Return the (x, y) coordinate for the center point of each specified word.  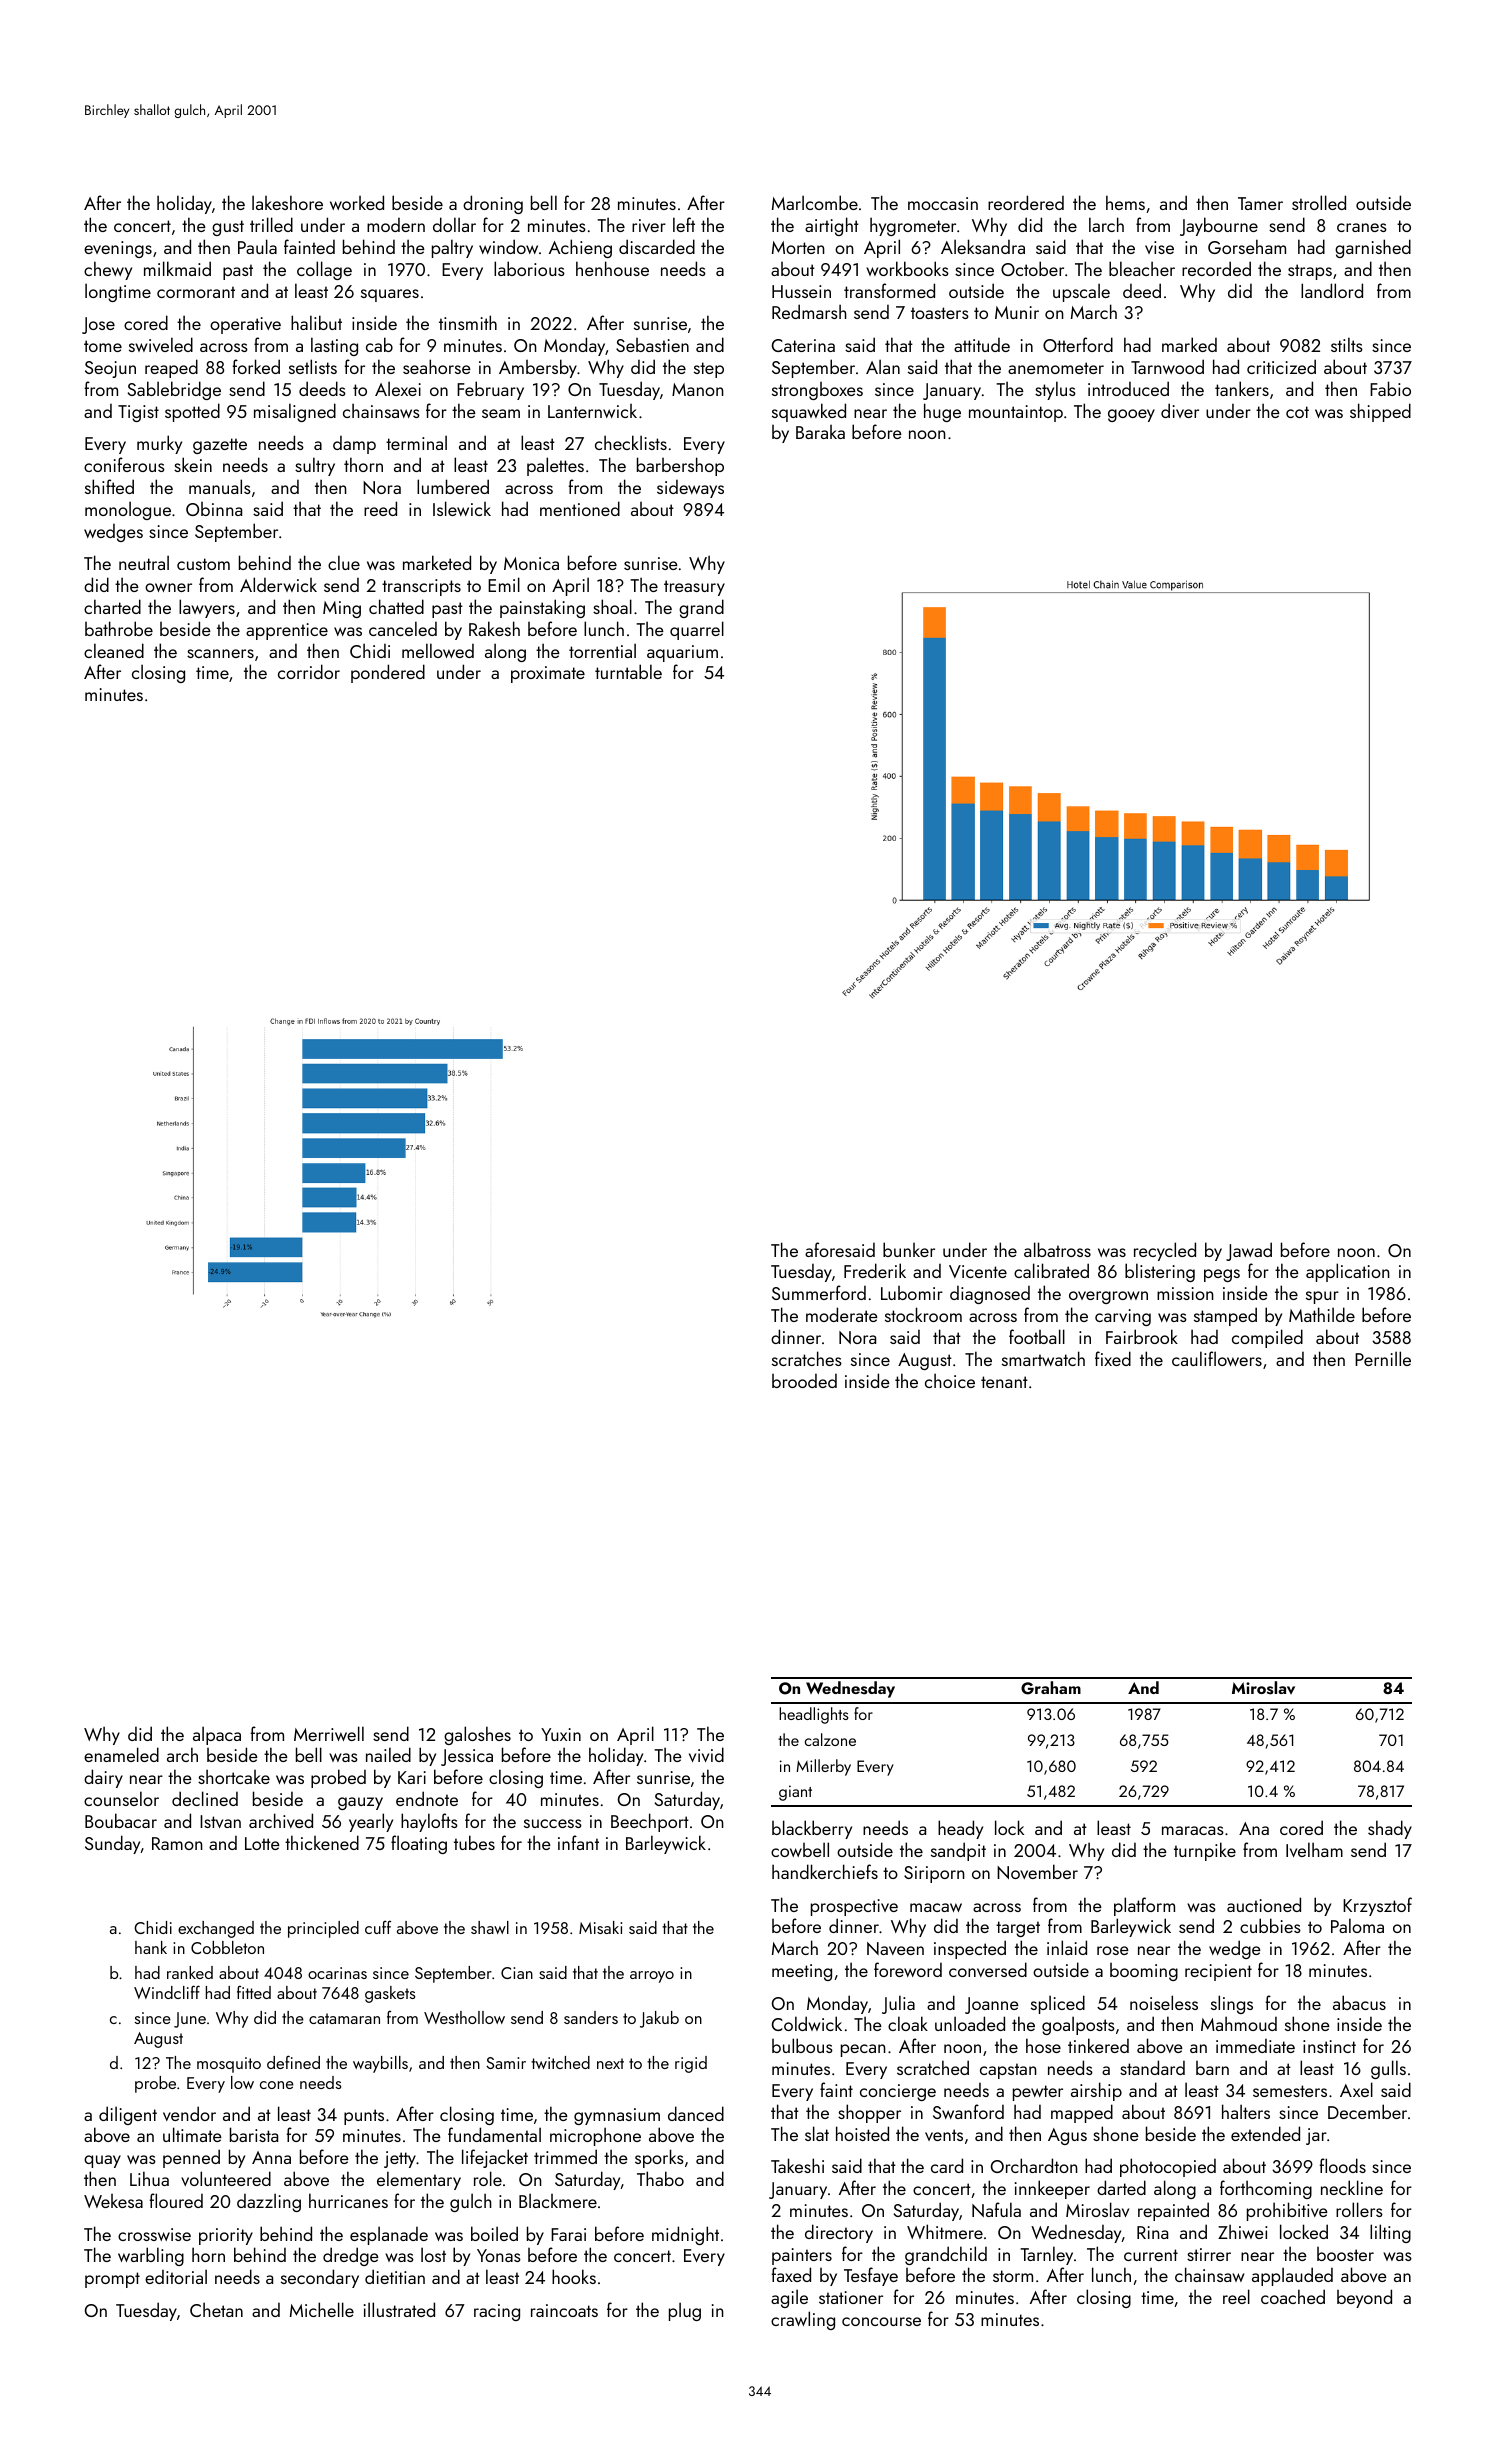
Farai (568, 2234)
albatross (1057, 1249)
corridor (309, 671)
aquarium (682, 653)
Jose (98, 325)
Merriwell (329, 1733)
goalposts (1078, 2025)
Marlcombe (815, 202)
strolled (1319, 202)
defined (293, 2062)
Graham (1051, 1688)
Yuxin (561, 1734)
